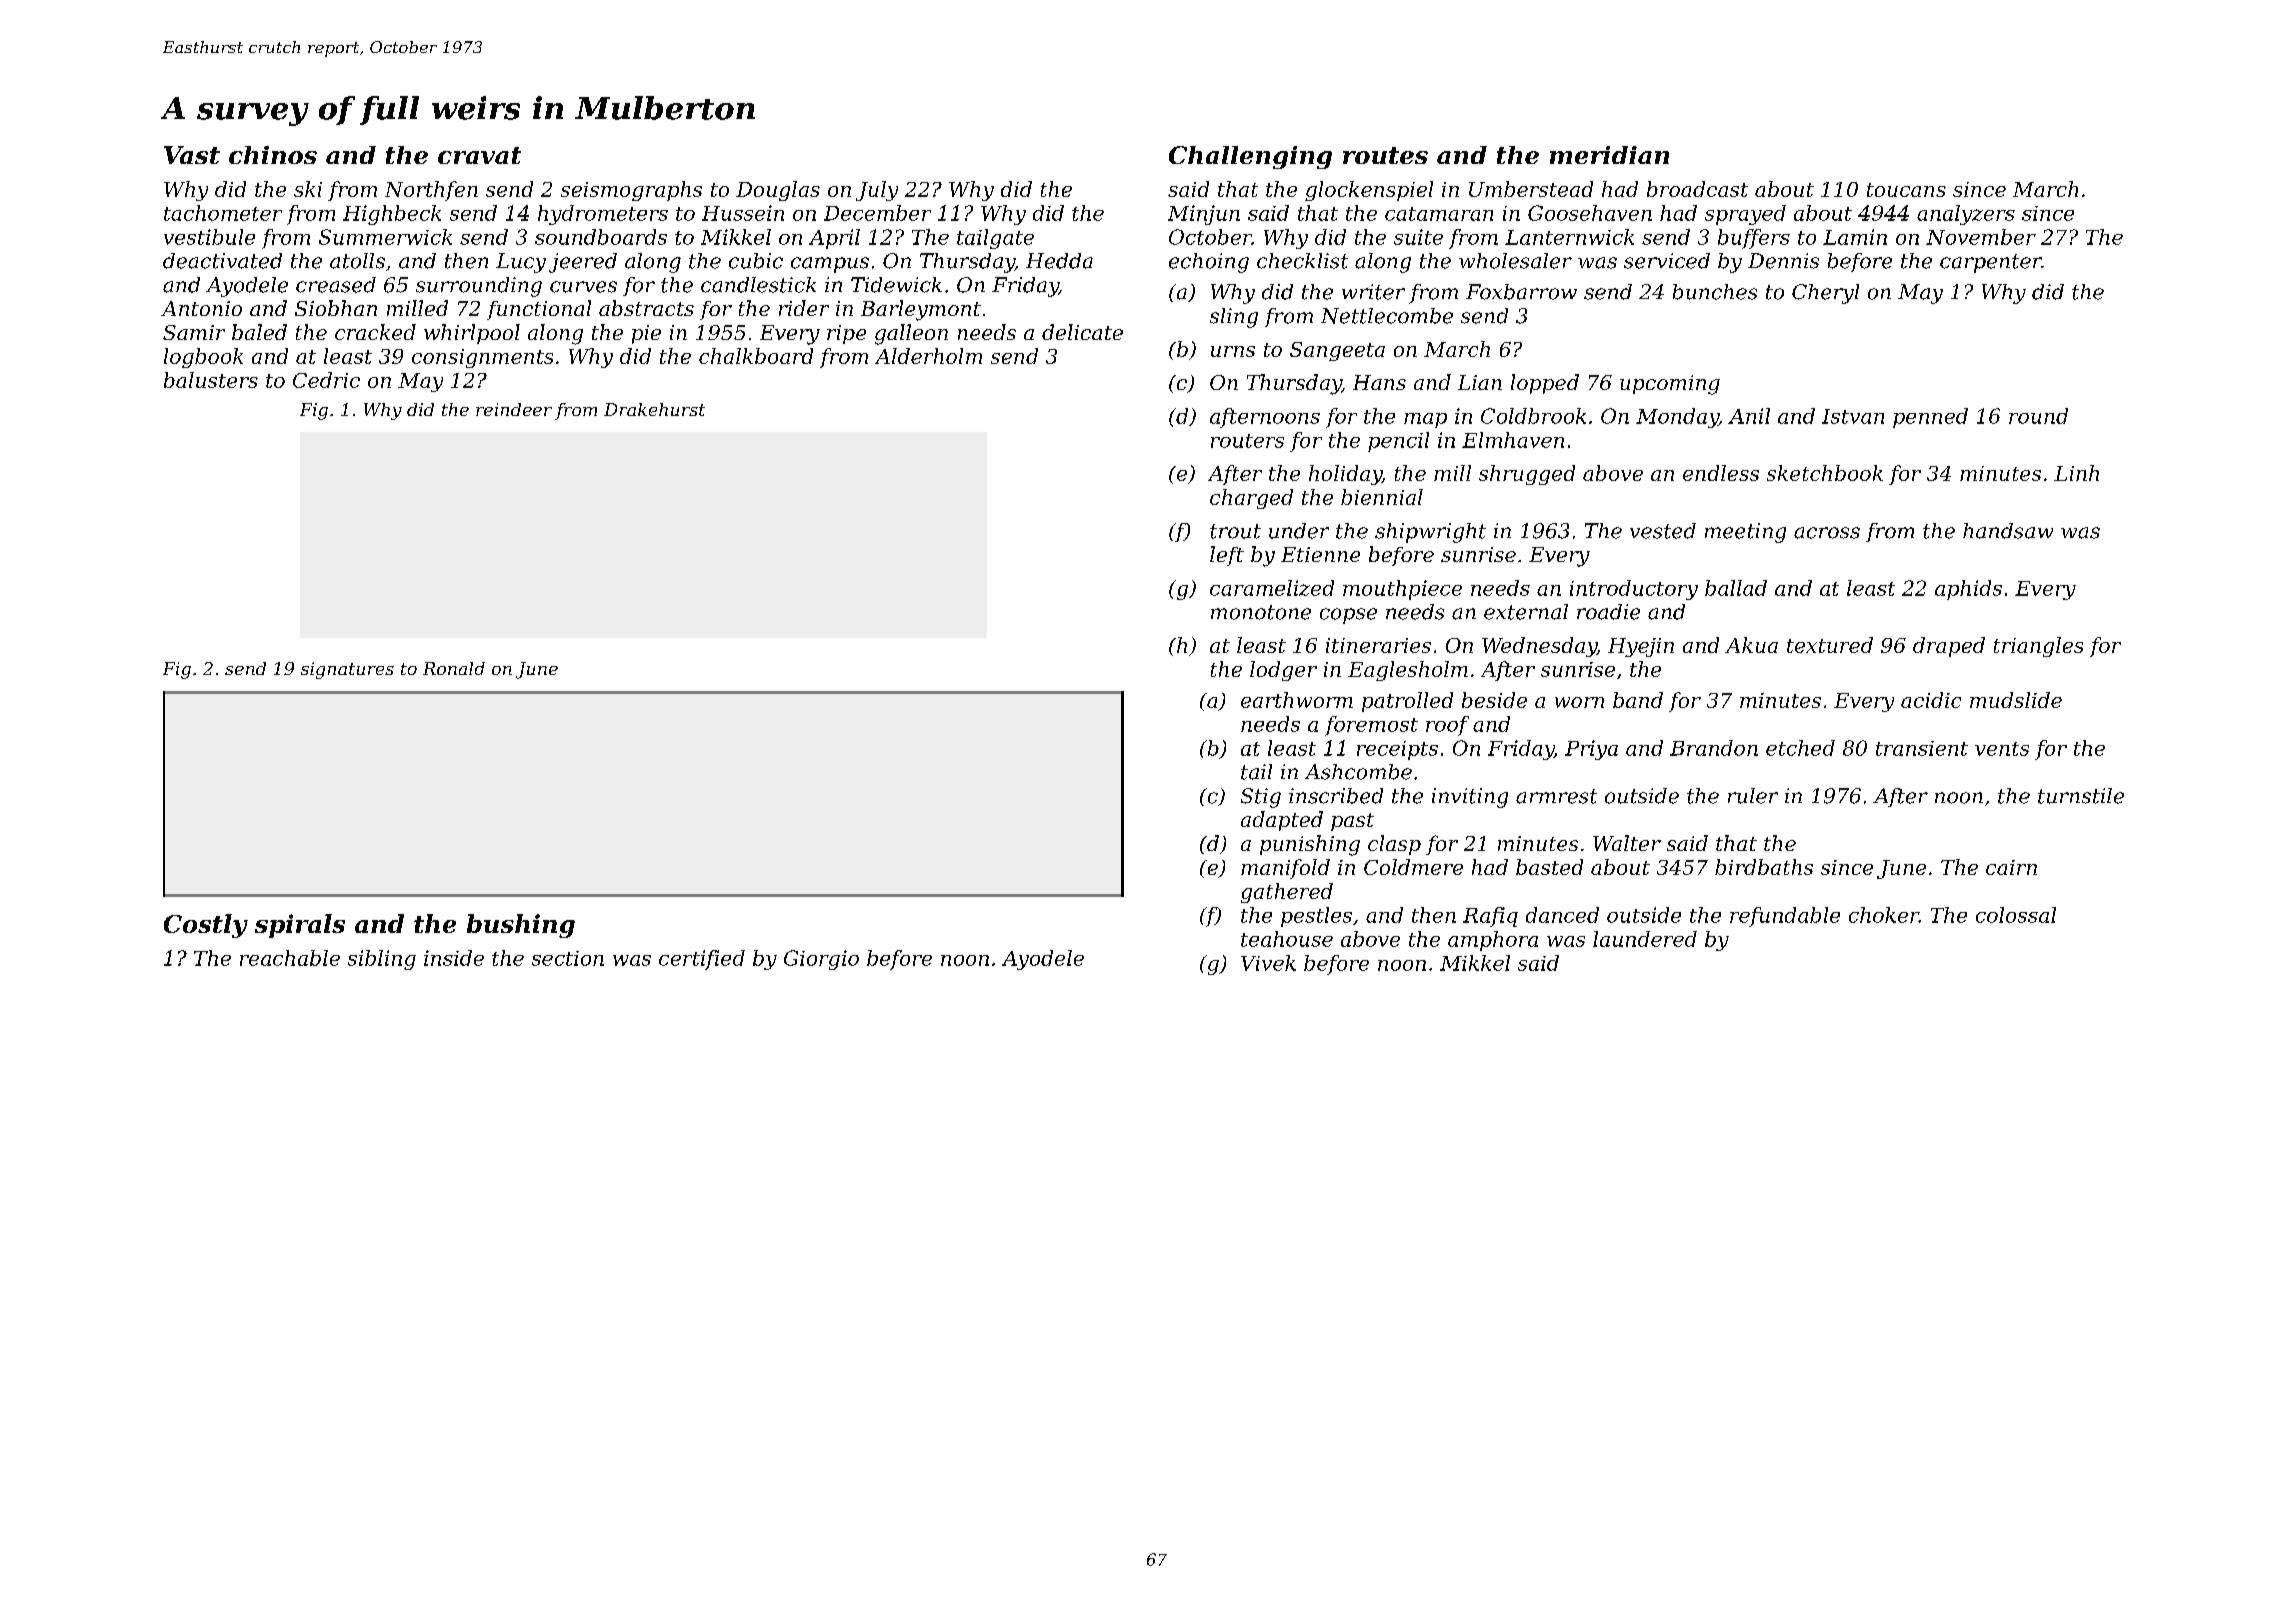 The width and height of the screenshot is (2292, 1620). I want to click on Challenging, so click(1250, 157).
